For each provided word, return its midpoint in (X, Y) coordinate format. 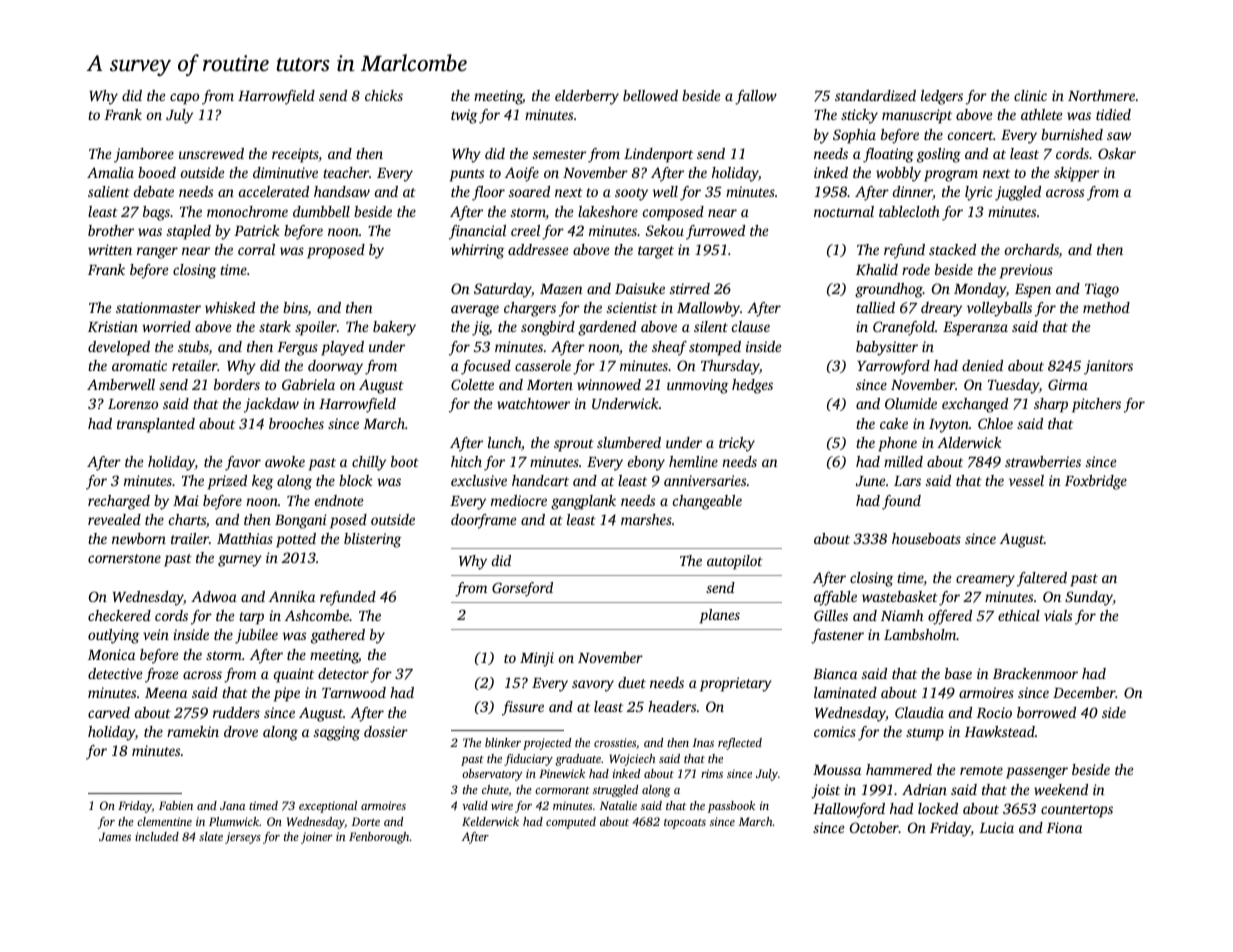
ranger (157, 253)
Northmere (1101, 95)
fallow (756, 97)
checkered (119, 615)
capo (184, 99)
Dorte (366, 821)
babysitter (887, 348)
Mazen (561, 289)
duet (632, 682)
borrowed (1046, 712)
